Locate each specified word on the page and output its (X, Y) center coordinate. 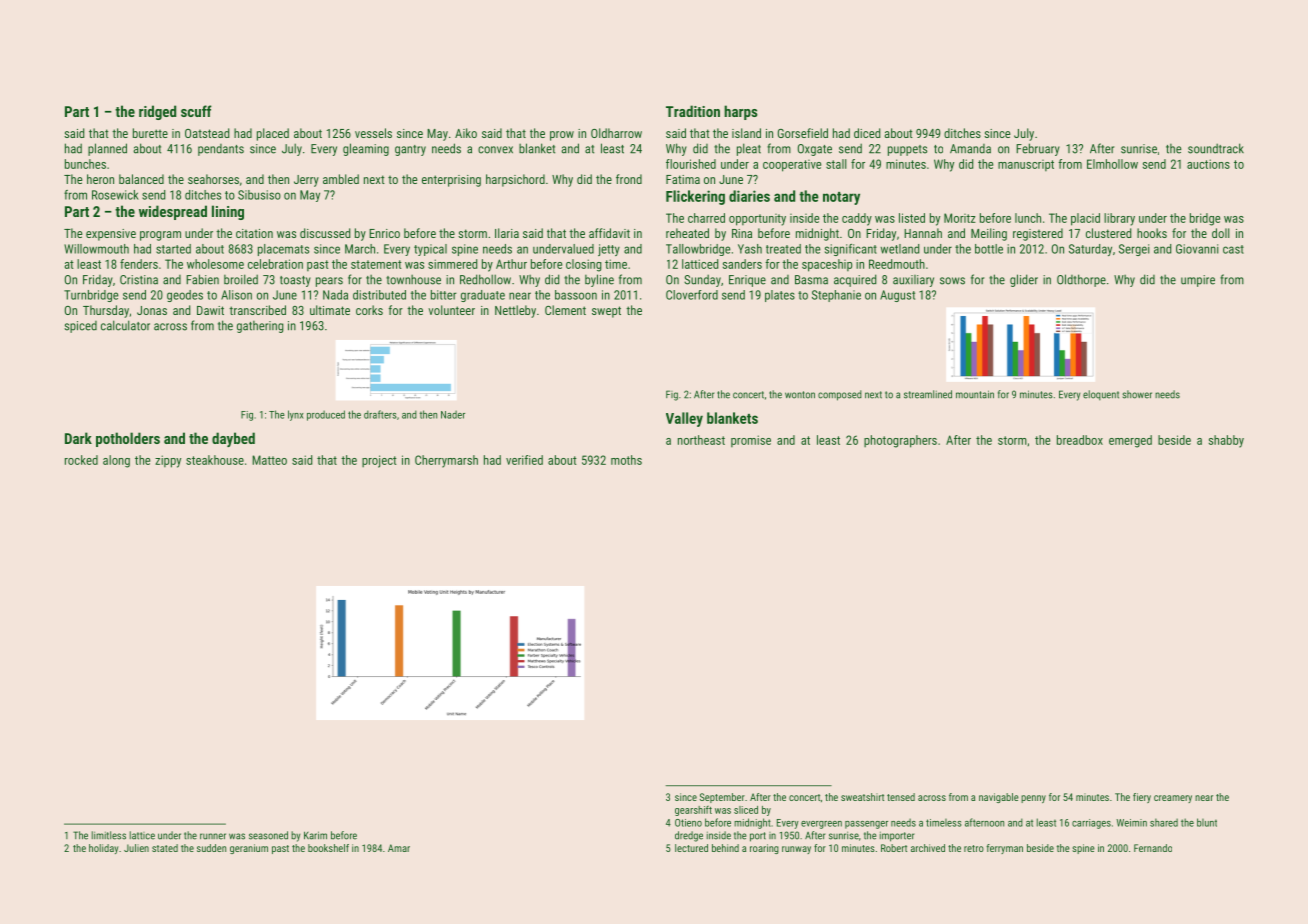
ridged (157, 112)
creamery (1173, 799)
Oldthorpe (1081, 280)
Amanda (970, 149)
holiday (103, 849)
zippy (168, 461)
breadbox (1080, 440)
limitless (109, 835)
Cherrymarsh (446, 461)
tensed (901, 797)
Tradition (693, 111)
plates (780, 296)
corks (369, 310)
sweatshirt (862, 797)
